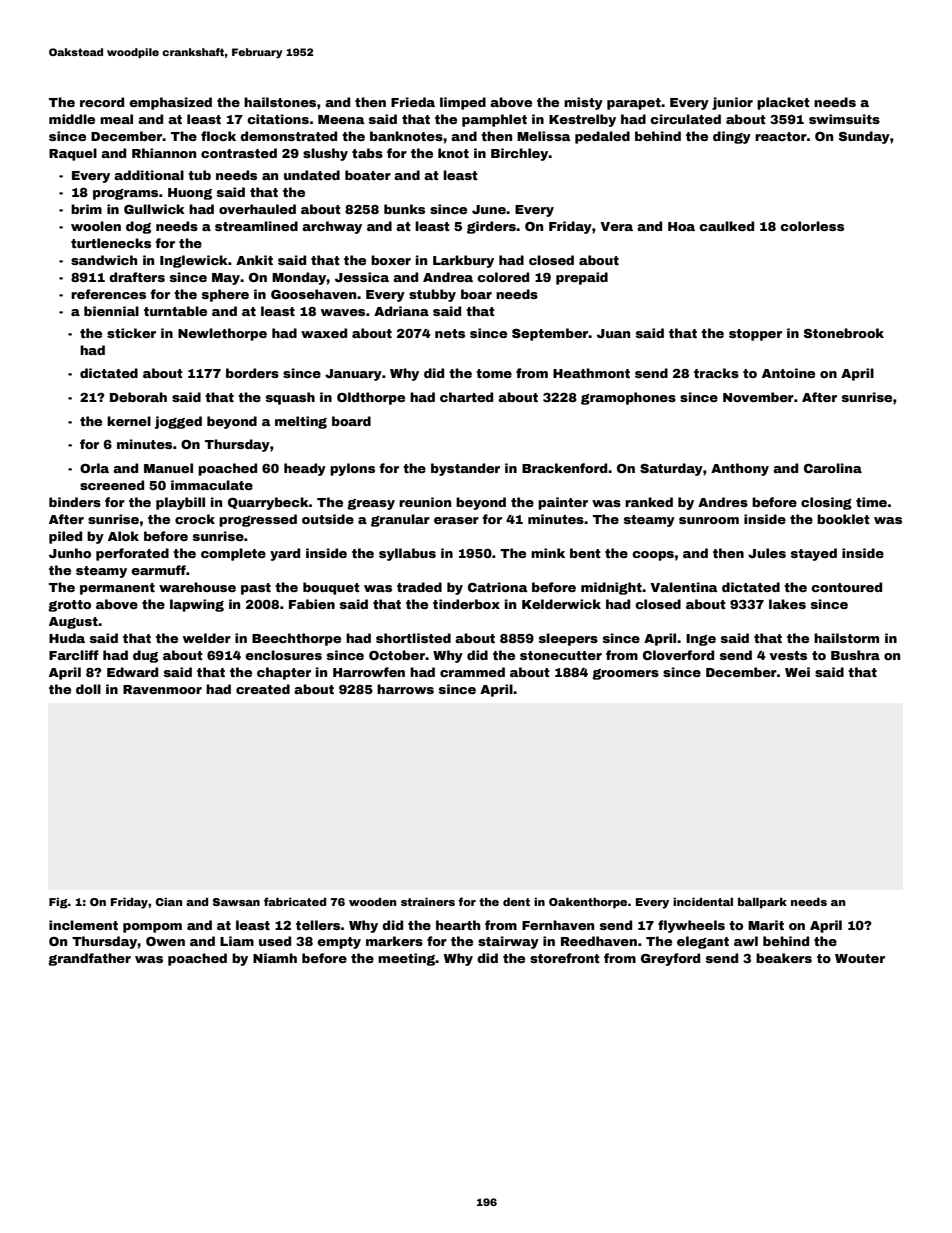 This screenshot has height=1233, width=952. Describe the element at coordinates (252, 373) in the screenshot. I see `borders` at that location.
